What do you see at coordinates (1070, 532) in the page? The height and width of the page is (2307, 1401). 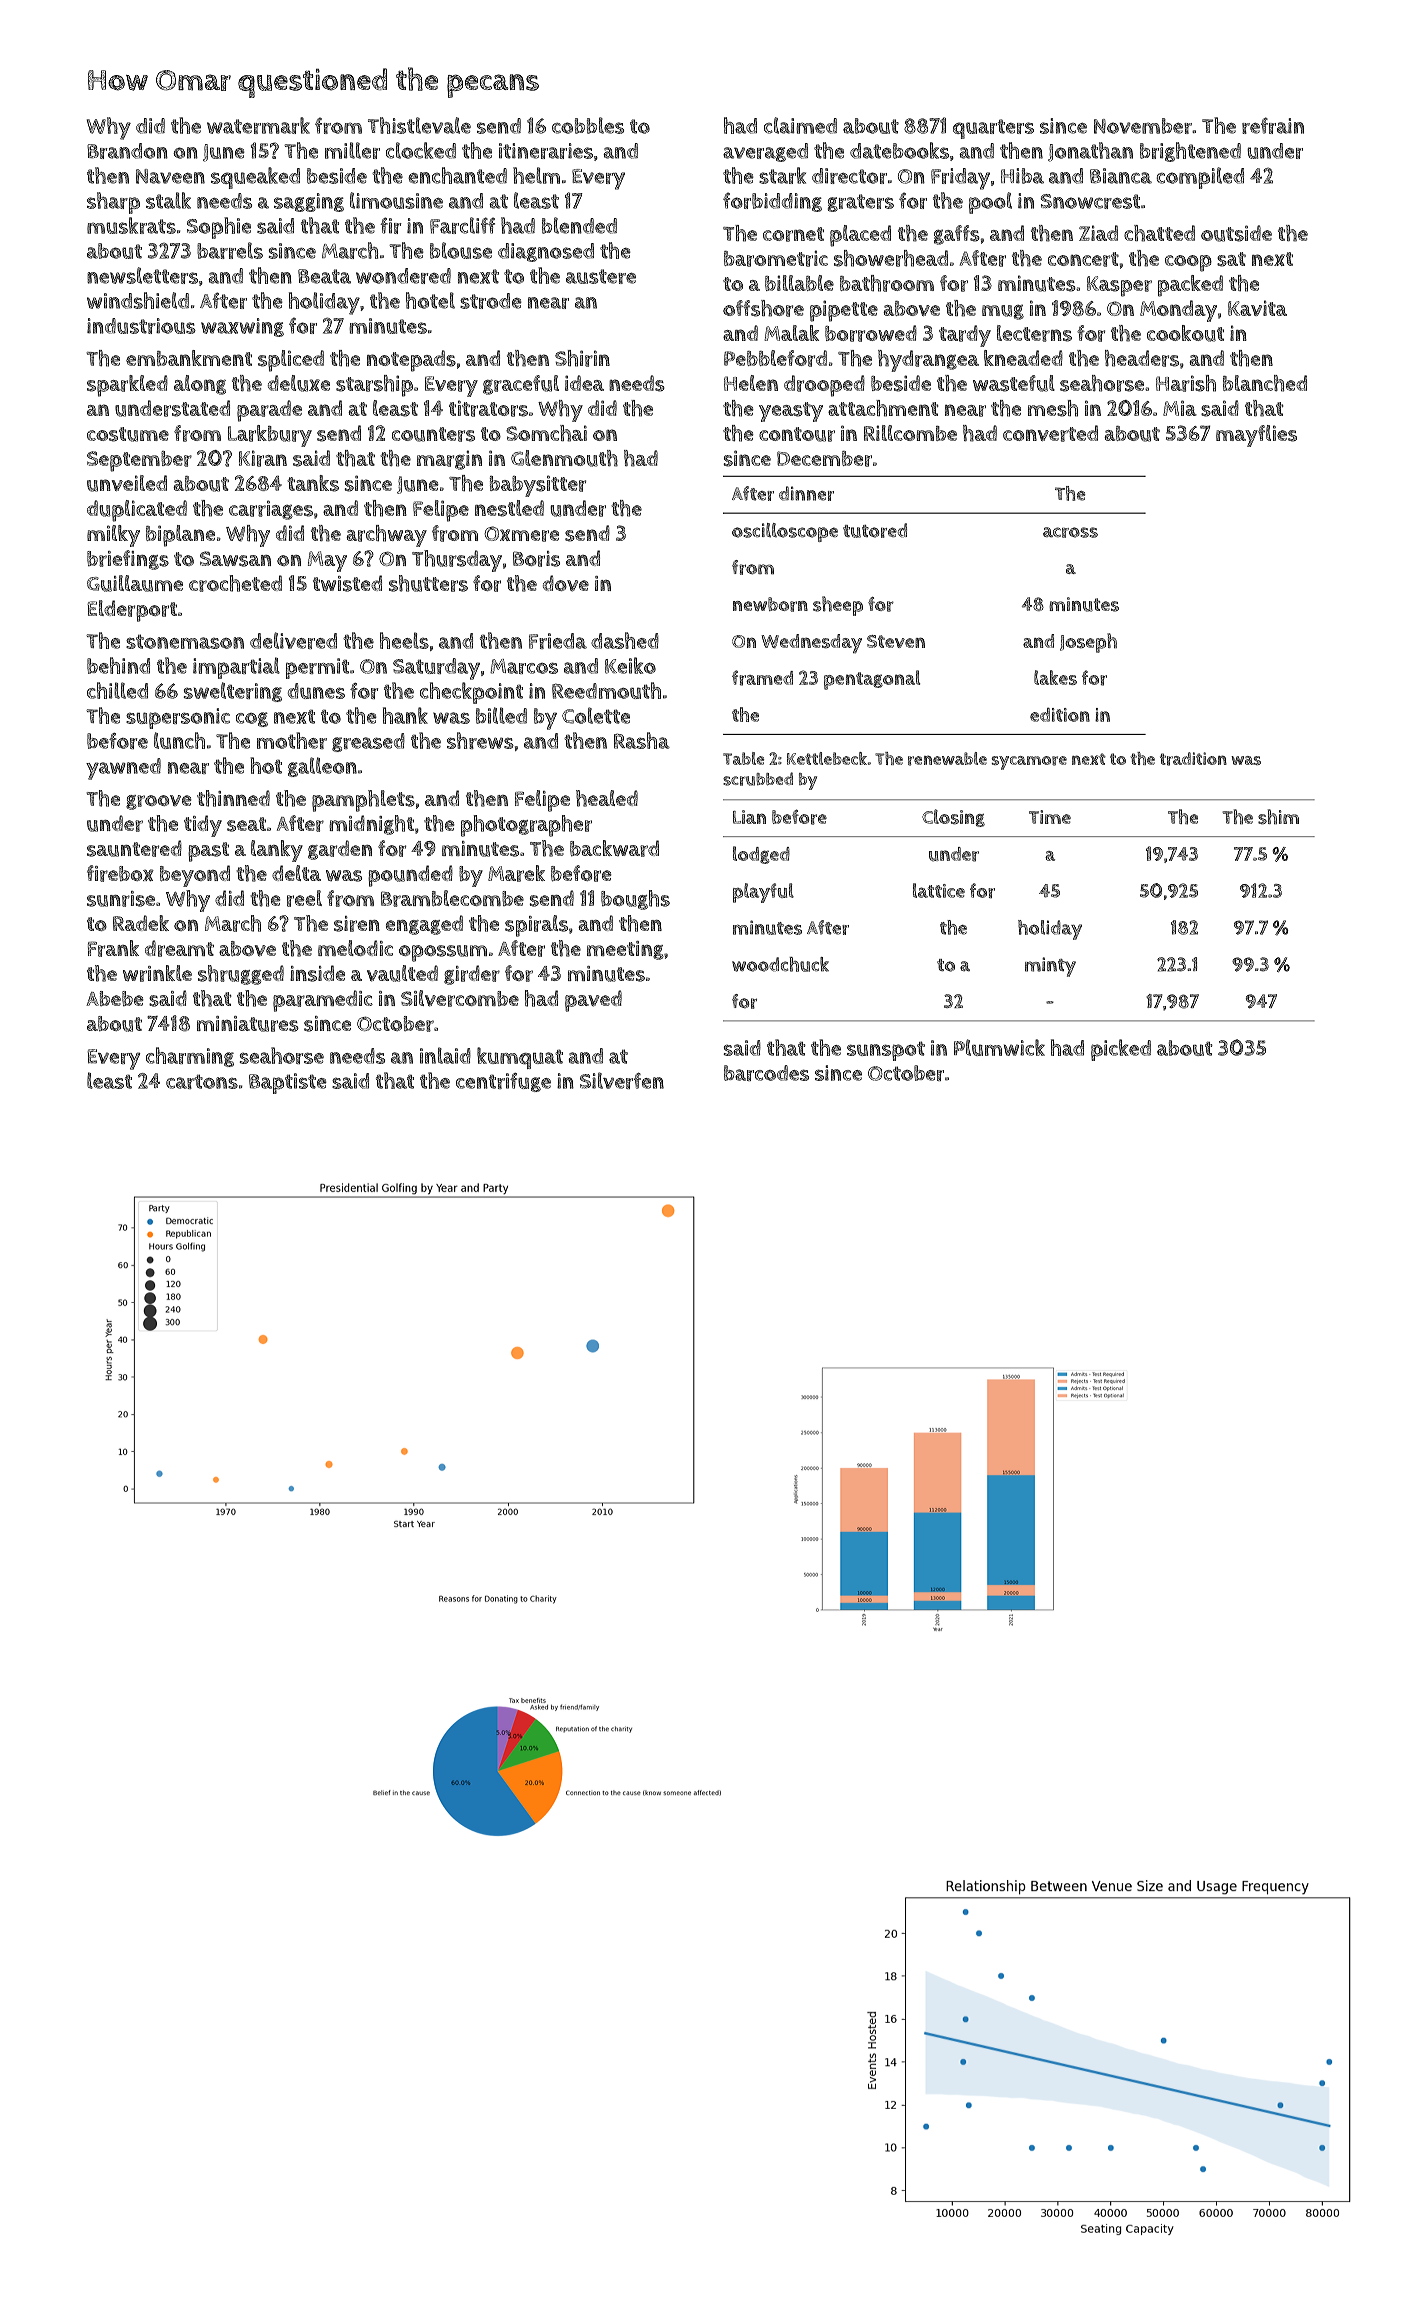 I see `across` at bounding box center [1070, 532].
